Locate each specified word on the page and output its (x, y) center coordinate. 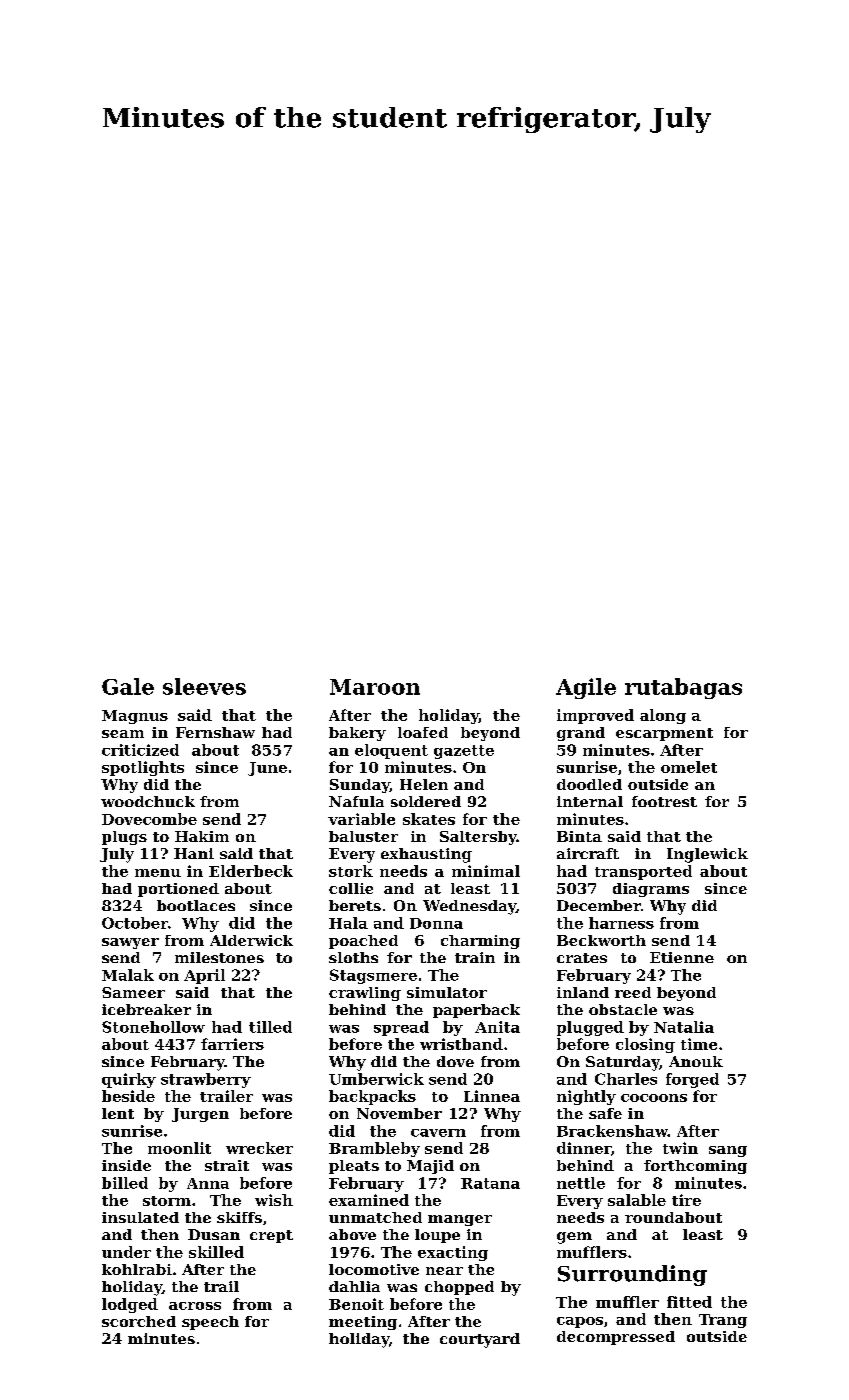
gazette (464, 752)
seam (123, 734)
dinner (584, 1148)
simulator (447, 992)
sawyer (130, 943)
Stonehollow (153, 1027)
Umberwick (376, 1079)
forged (692, 1080)
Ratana (490, 1183)
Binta (579, 836)
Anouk (696, 1061)
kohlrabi (137, 1269)
